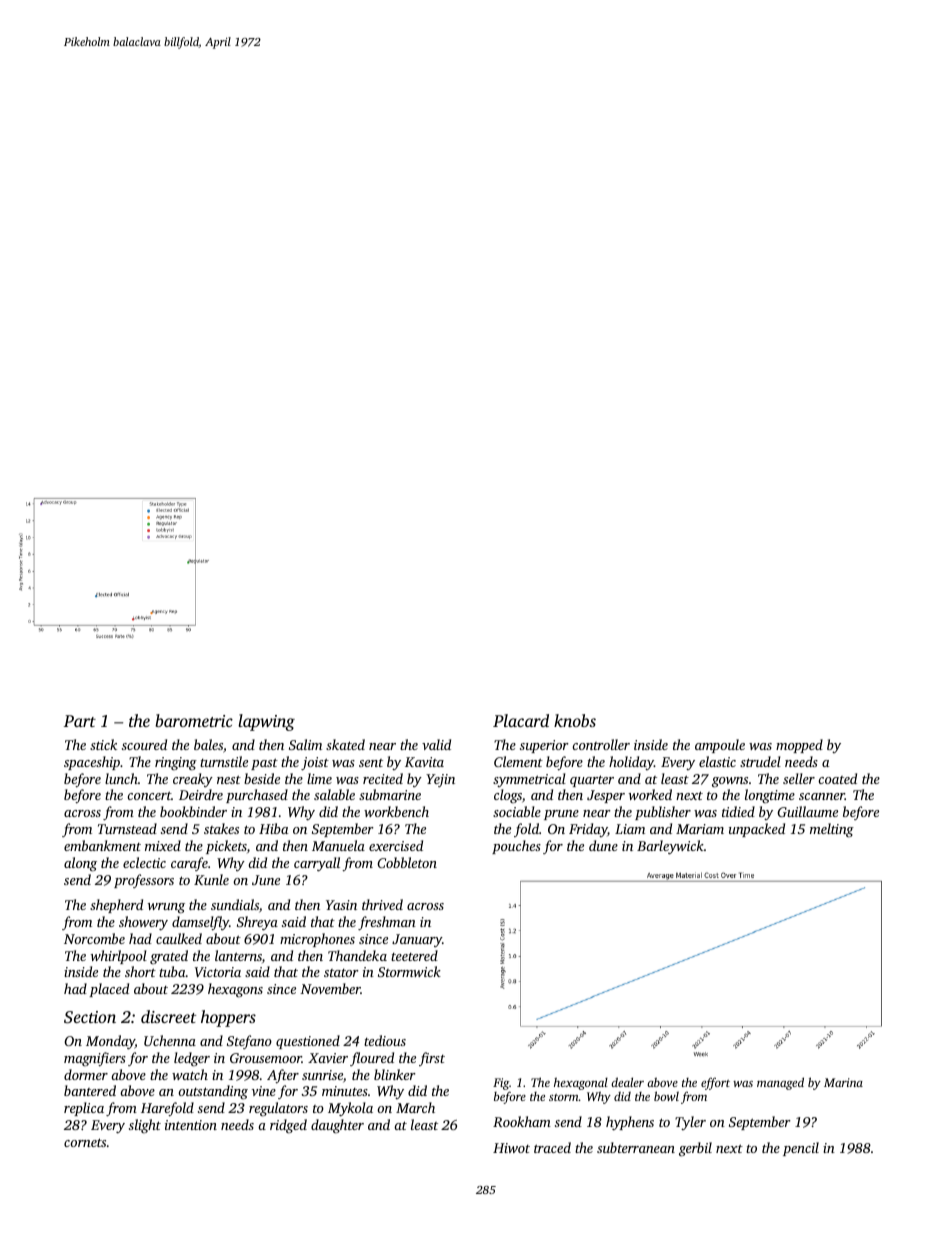 Image resolution: width=952 pixels, height=1233 pixels. Describe the element at coordinates (85, 1142) in the screenshot. I see `cornets` at that location.
